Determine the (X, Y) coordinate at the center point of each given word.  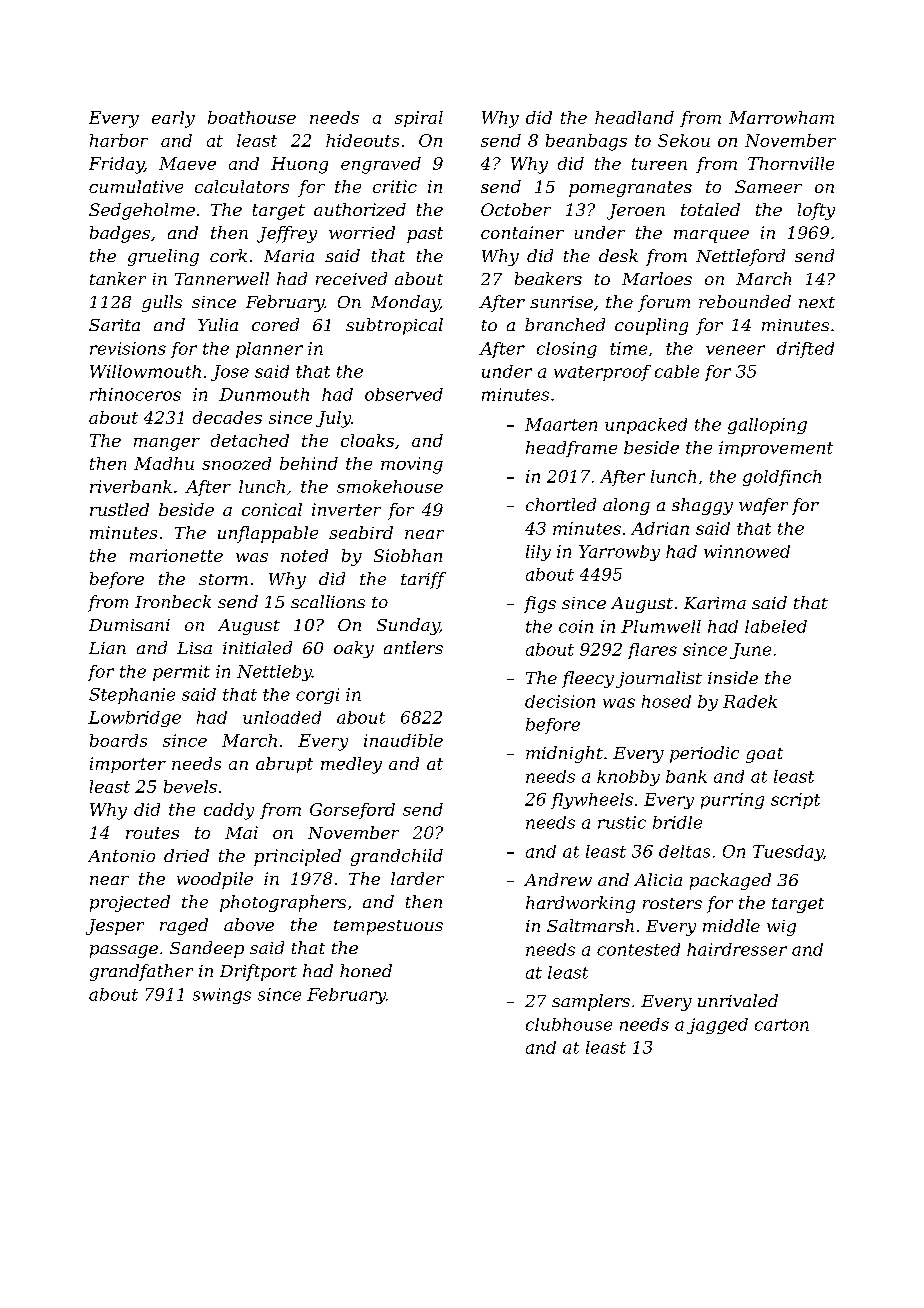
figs (540, 604)
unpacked (646, 426)
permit (181, 673)
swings (222, 996)
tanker (118, 278)
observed (404, 394)
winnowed (747, 551)
